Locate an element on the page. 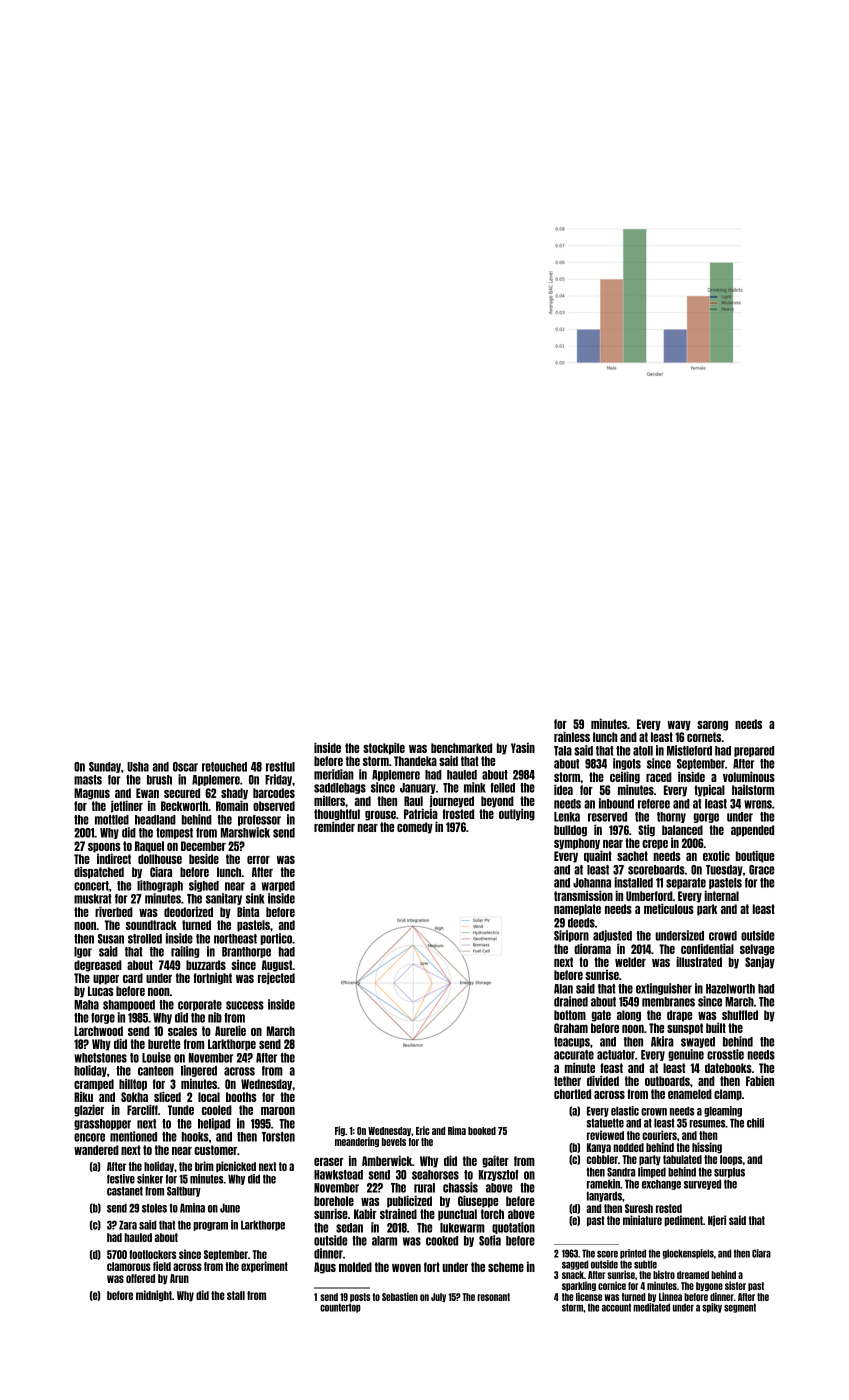 The image size is (849, 1400). soundtrack is located at coordinates (151, 925).
